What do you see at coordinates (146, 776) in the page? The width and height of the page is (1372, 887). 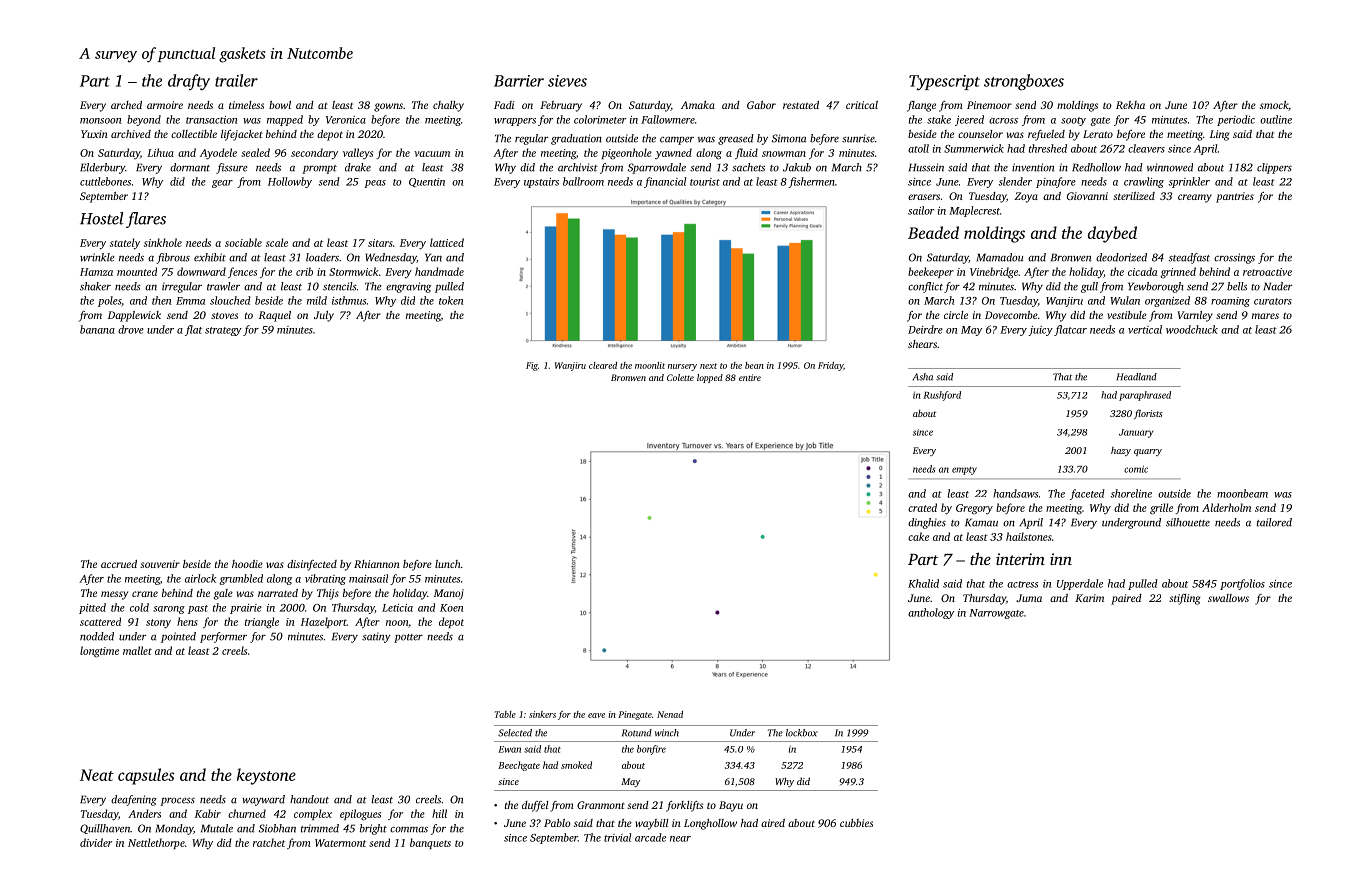 I see `capsules` at bounding box center [146, 776].
